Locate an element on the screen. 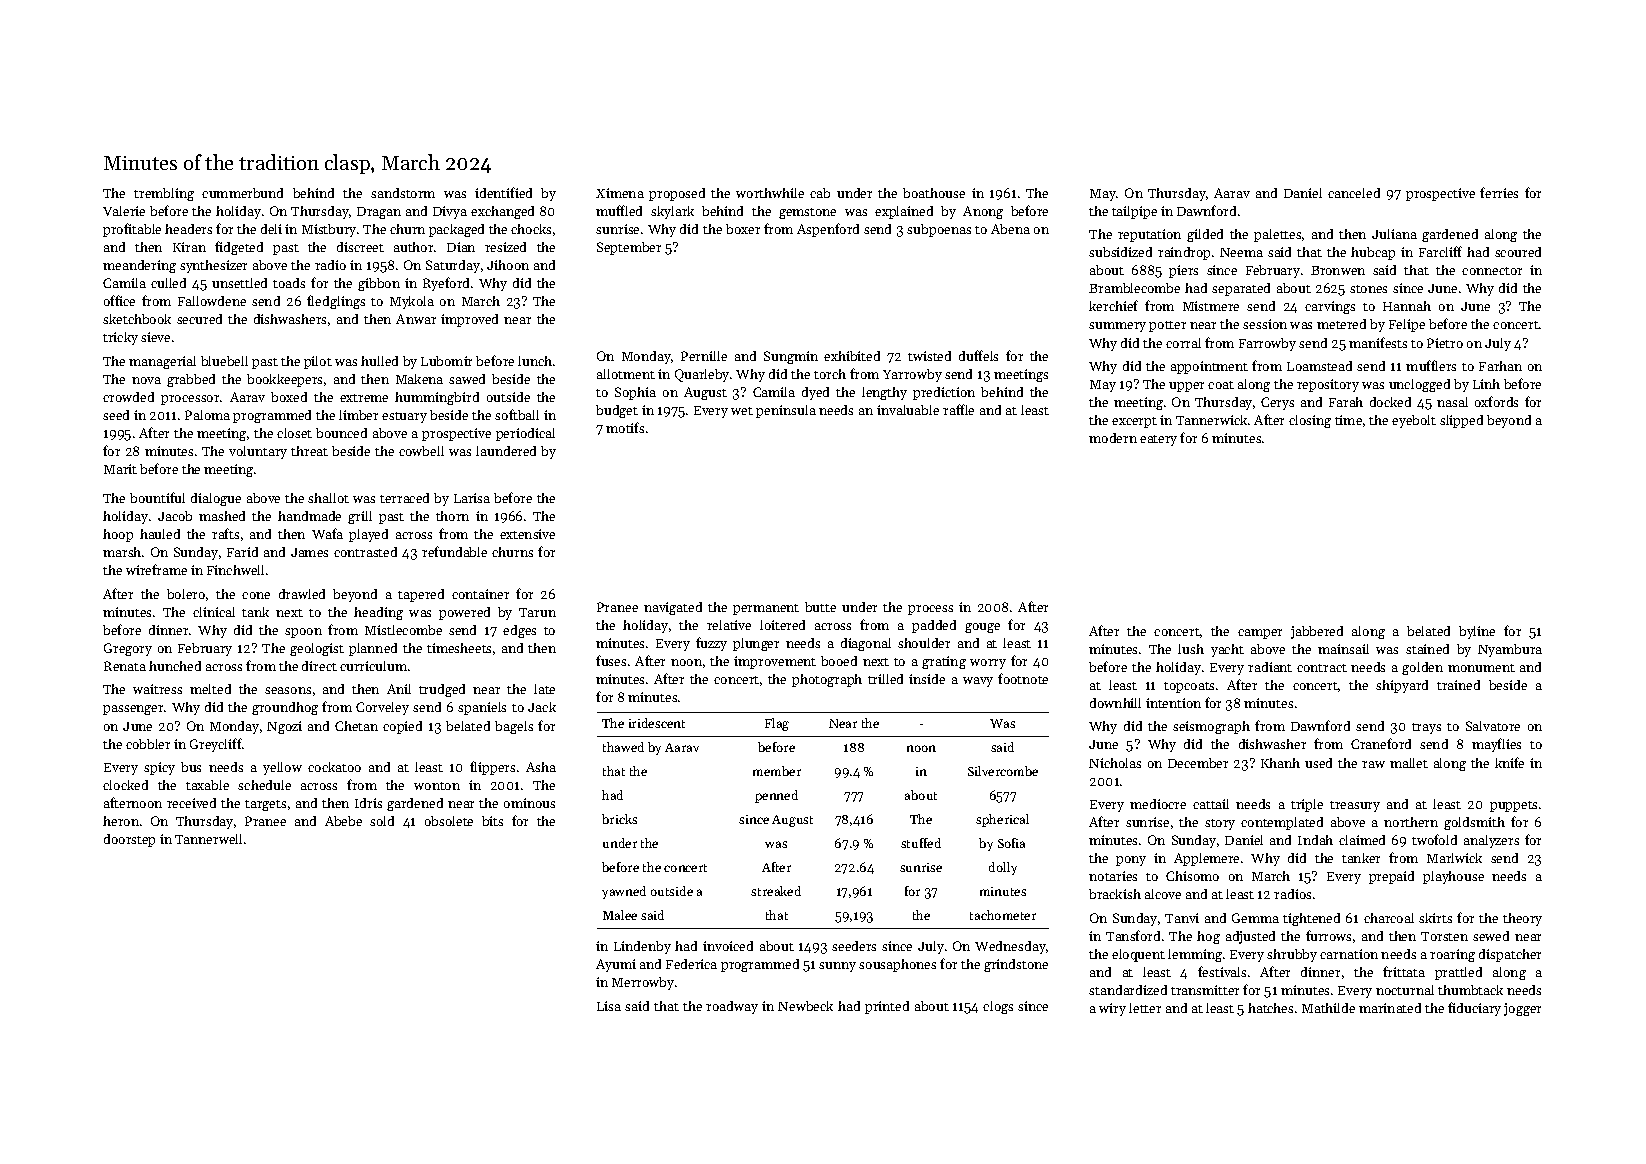 Image resolution: width=1646 pixels, height=1164 pixels. Marit is located at coordinates (120, 469).
